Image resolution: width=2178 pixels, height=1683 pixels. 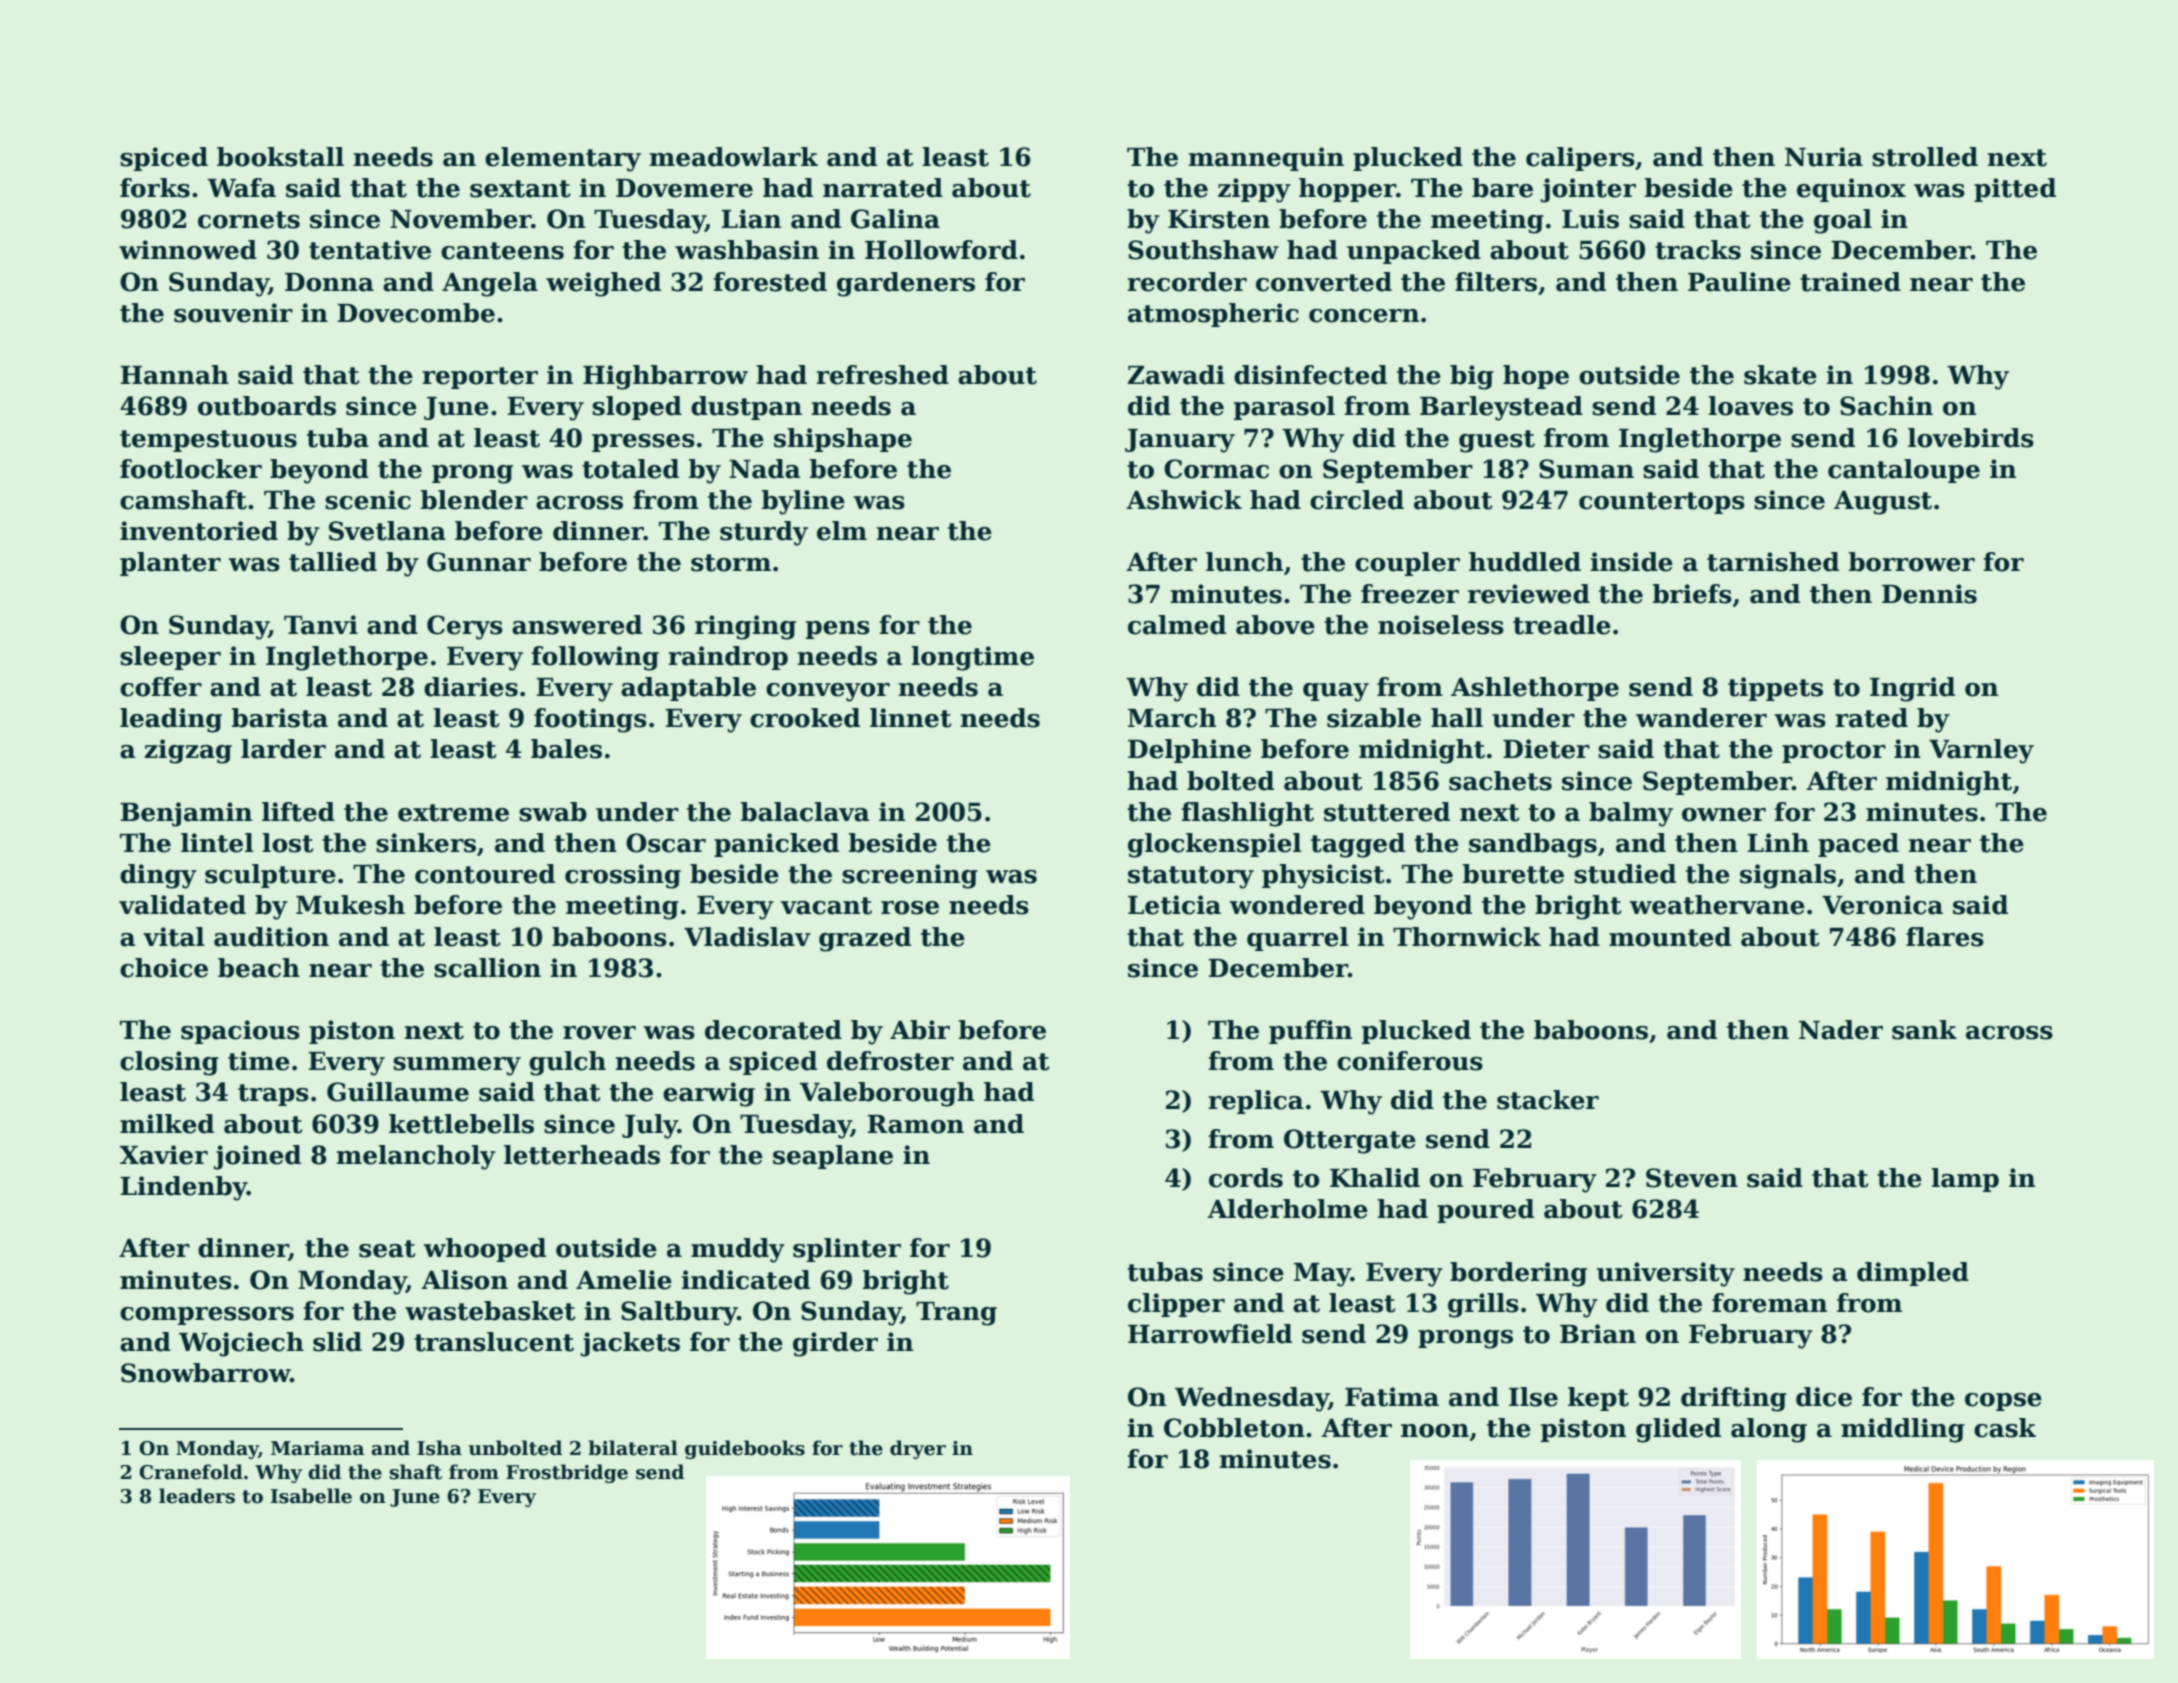 I want to click on replica, so click(x=1255, y=1102).
